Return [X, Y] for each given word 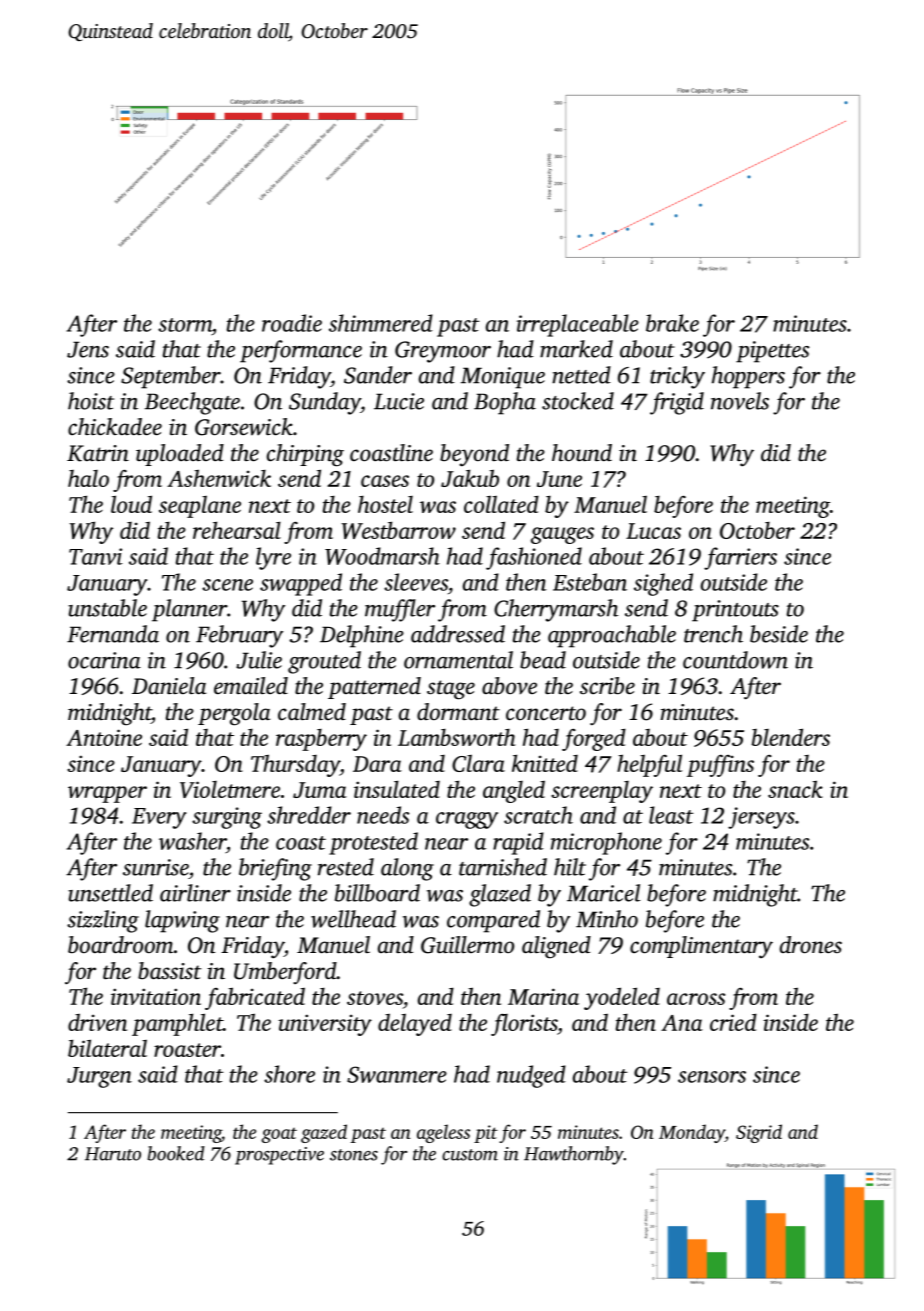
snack [795, 789]
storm [185, 325]
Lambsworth [457, 737]
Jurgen [99, 1077]
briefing [275, 869]
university [325, 1025]
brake [672, 323]
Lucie [399, 401]
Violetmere [230, 789]
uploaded [180, 455]
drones [811, 945]
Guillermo [467, 945]
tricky [677, 377]
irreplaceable [578, 325]
